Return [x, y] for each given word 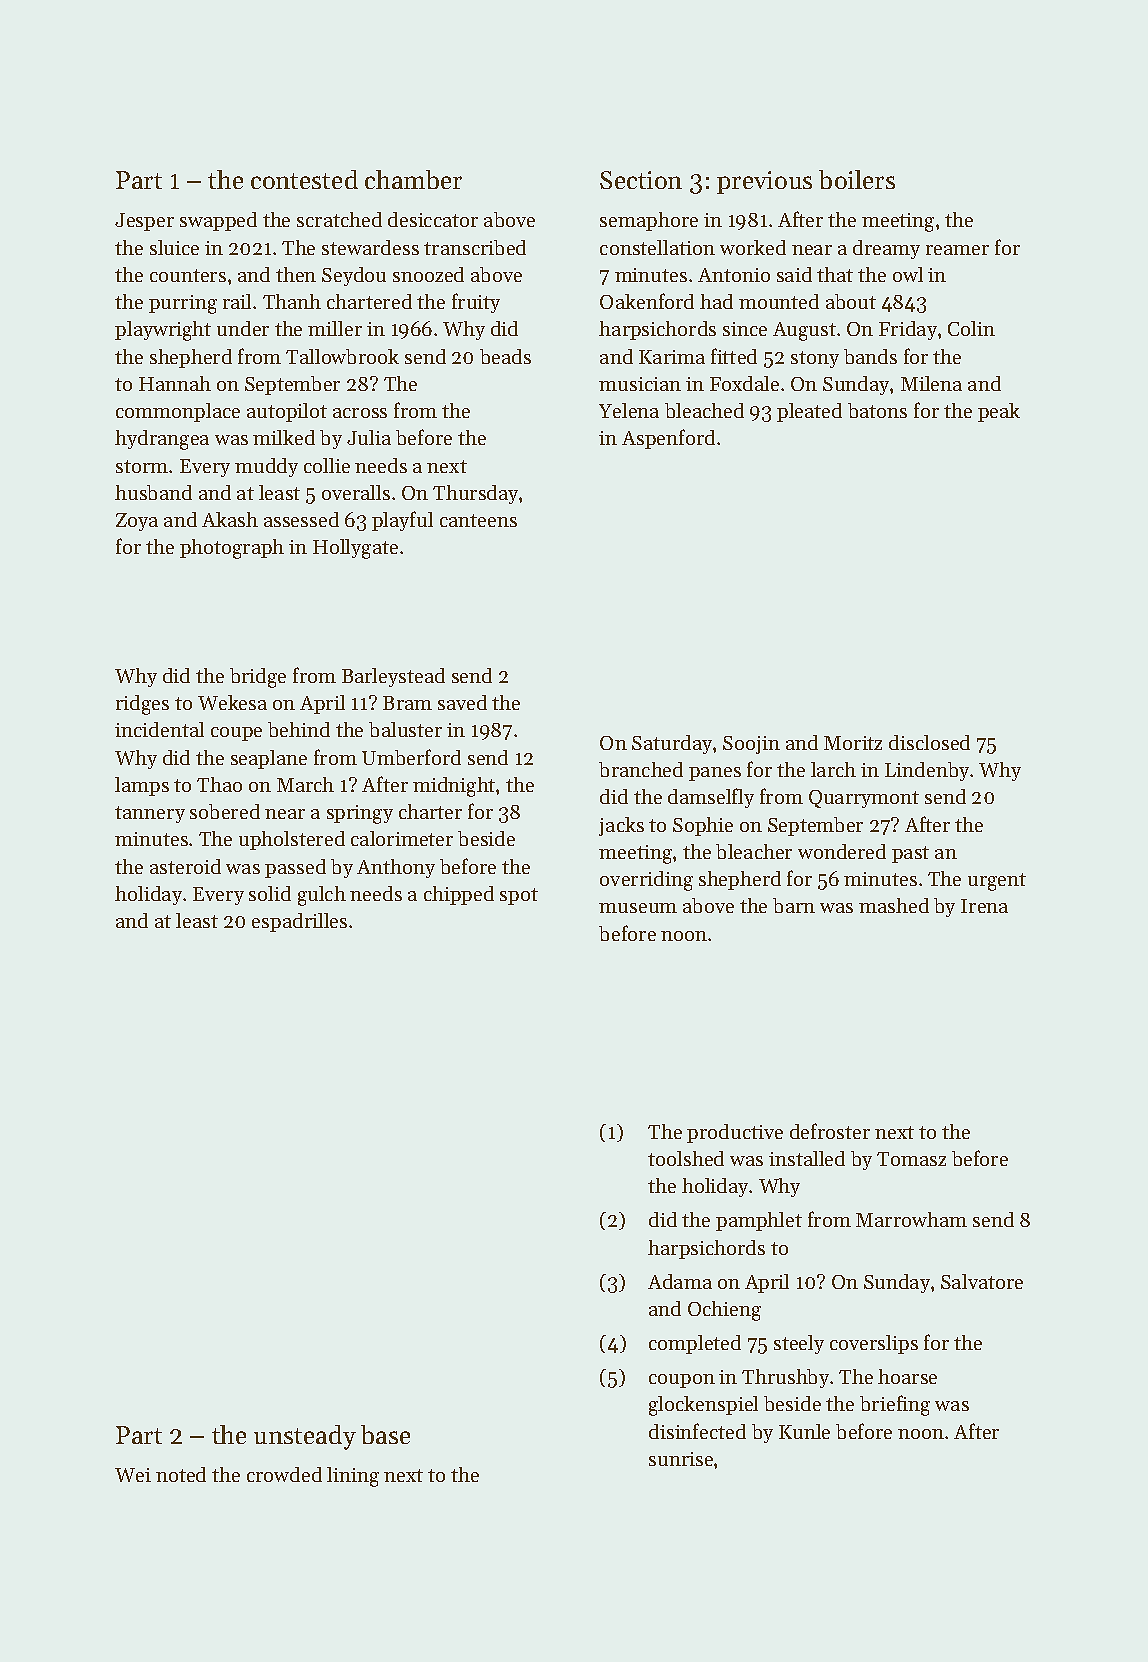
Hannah [175, 383]
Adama [680, 1281]
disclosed [929, 742]
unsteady [305, 1437]
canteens [478, 520]
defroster [830, 1131]
